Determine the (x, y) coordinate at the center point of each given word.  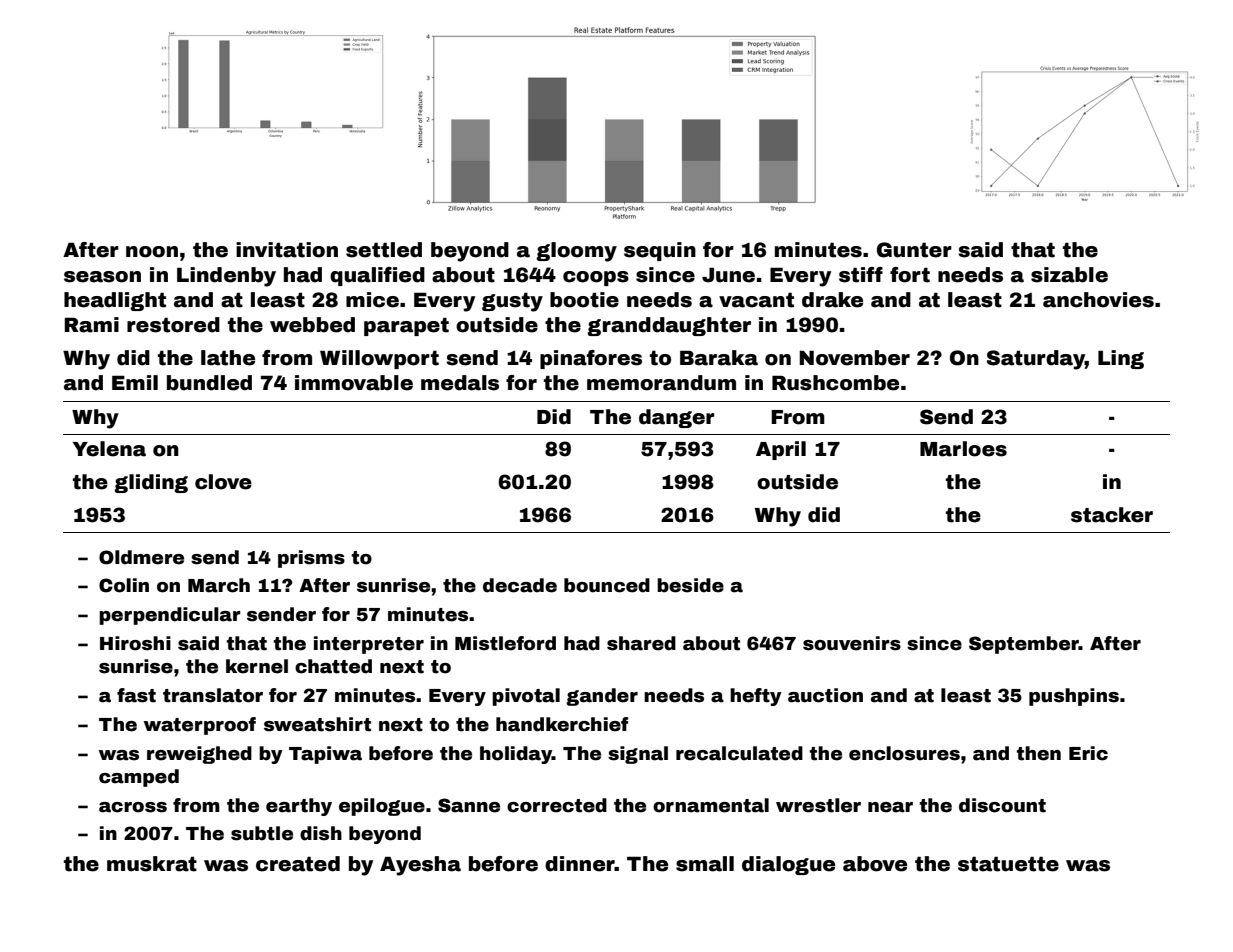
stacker (1112, 515)
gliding (151, 483)
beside (690, 585)
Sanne (469, 805)
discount (1002, 805)
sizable (1069, 275)
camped (139, 778)
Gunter (914, 250)
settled (384, 250)
